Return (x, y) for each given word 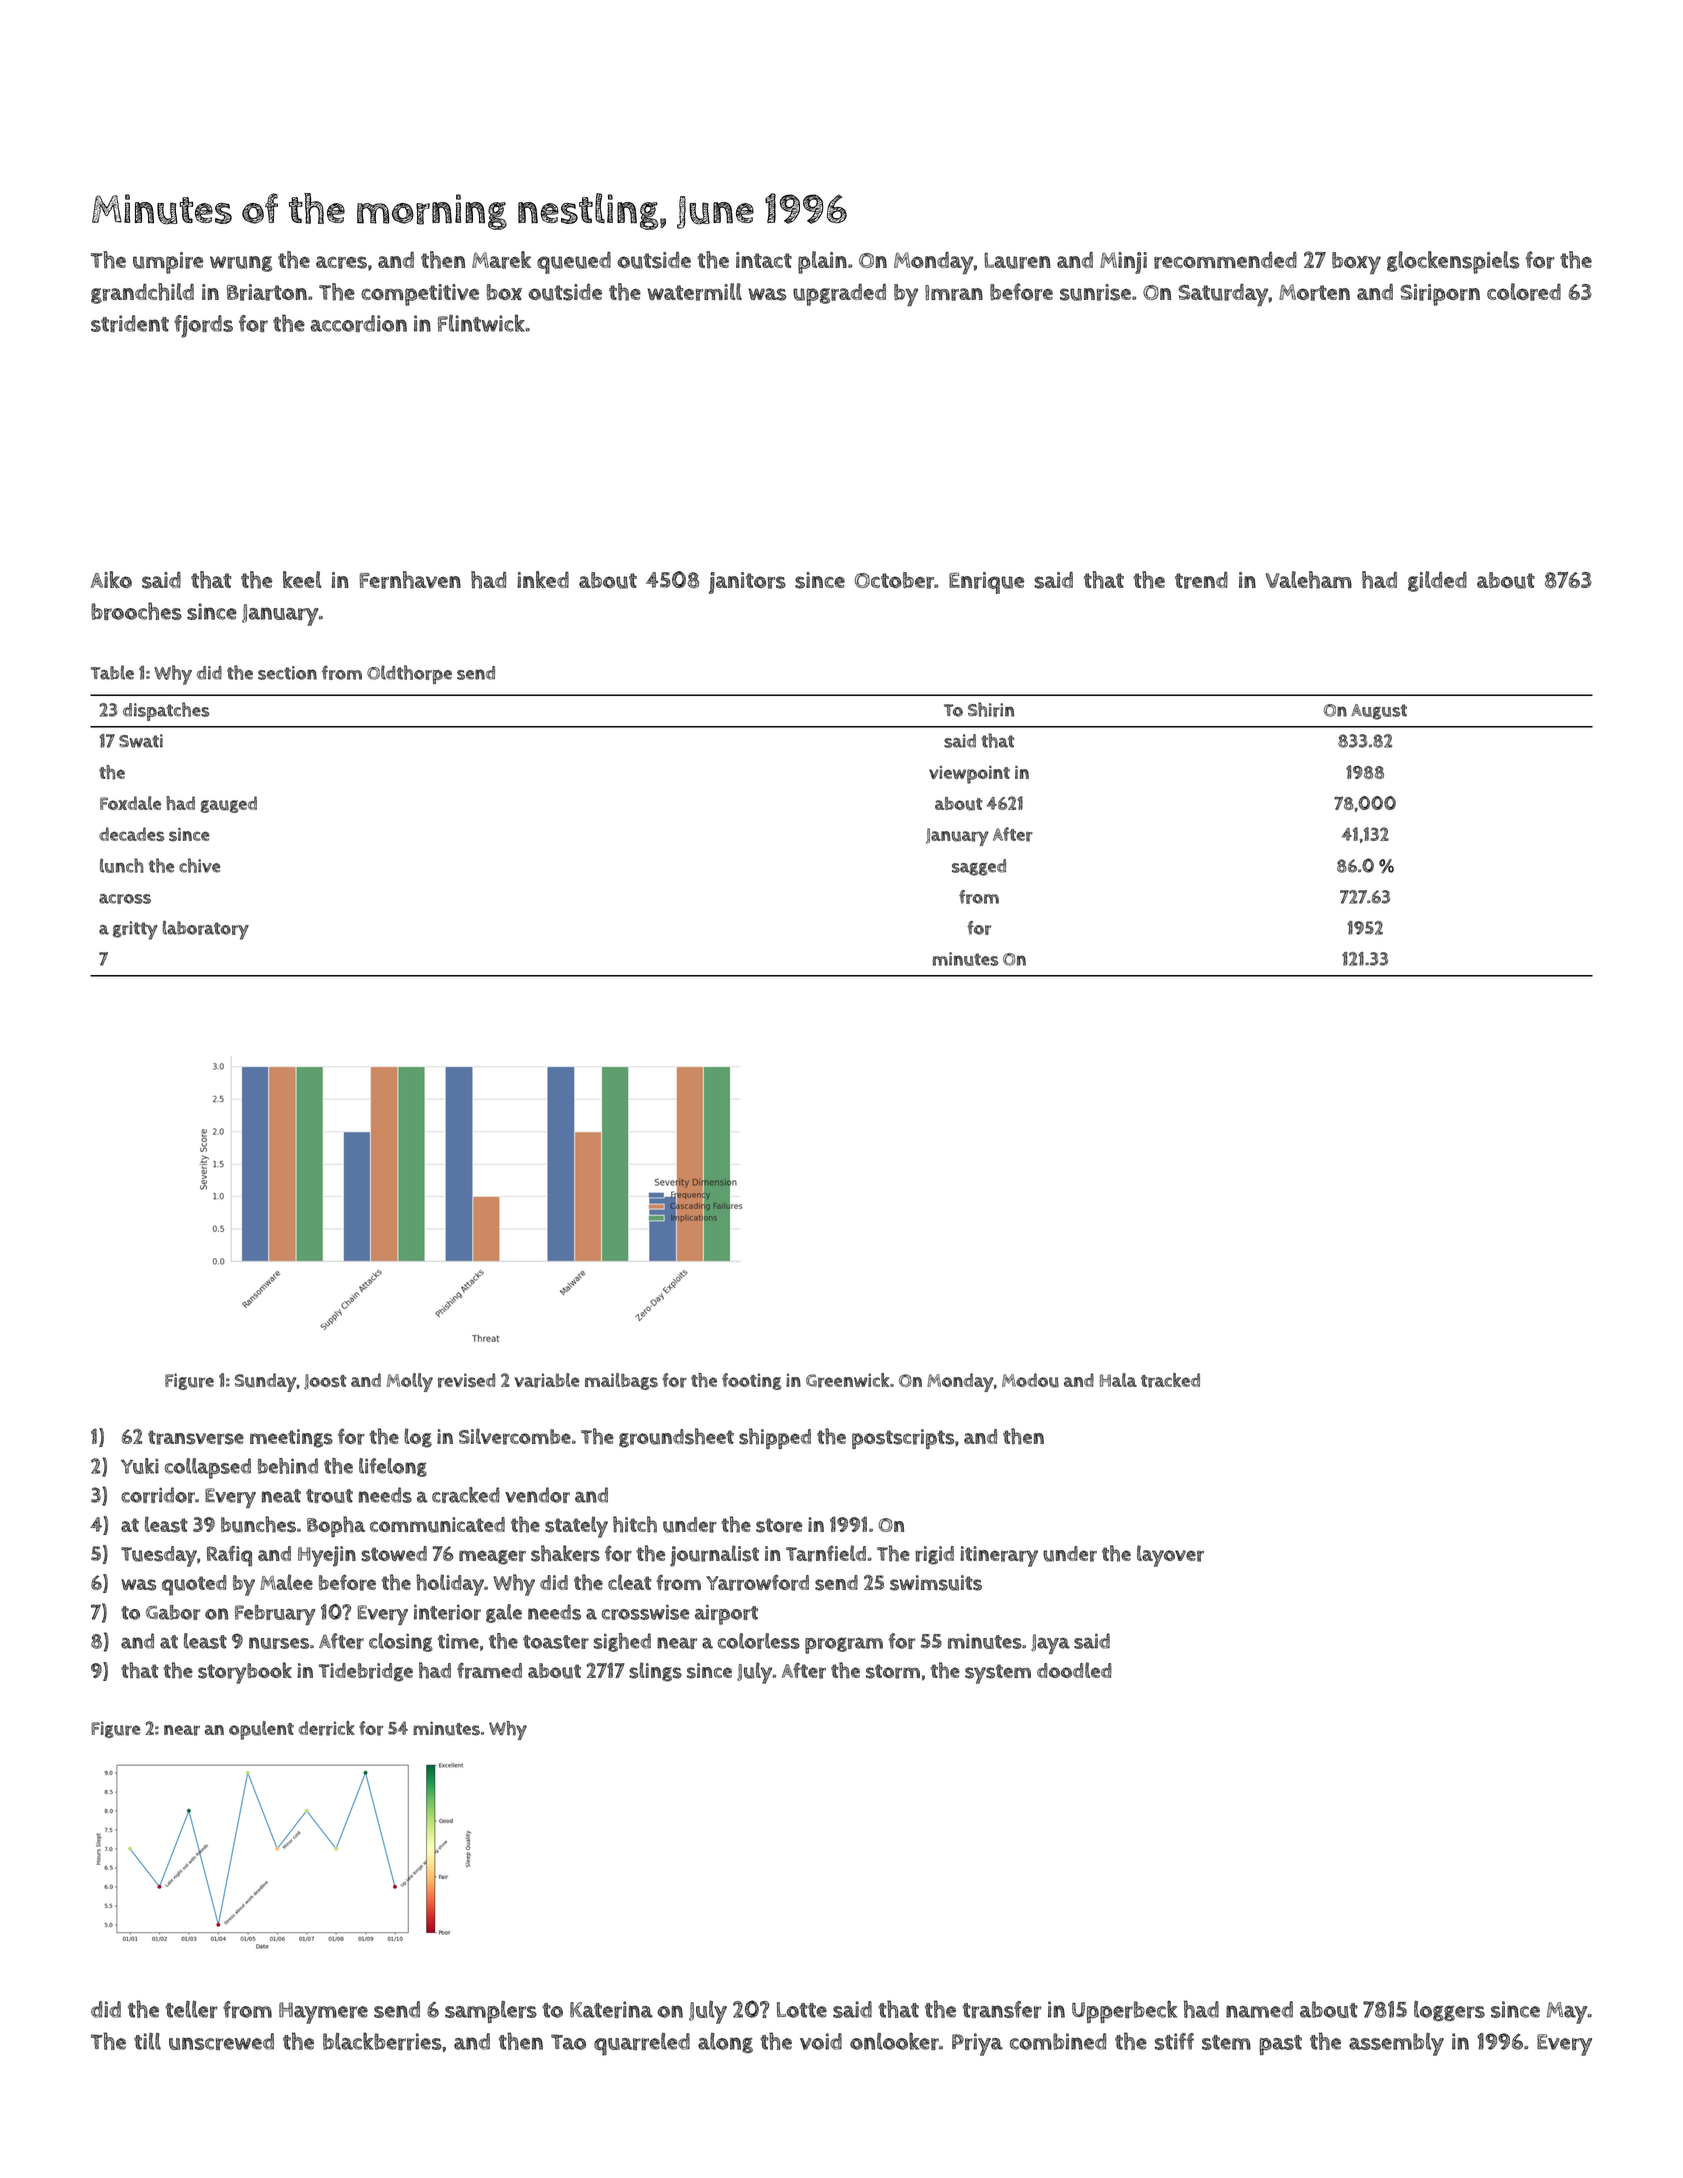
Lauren (1017, 260)
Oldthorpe (409, 674)
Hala (1118, 1380)
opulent (261, 1730)
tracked (1170, 1380)
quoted (194, 1585)
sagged (979, 867)
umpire (168, 263)
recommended (1225, 260)
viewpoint (969, 775)
